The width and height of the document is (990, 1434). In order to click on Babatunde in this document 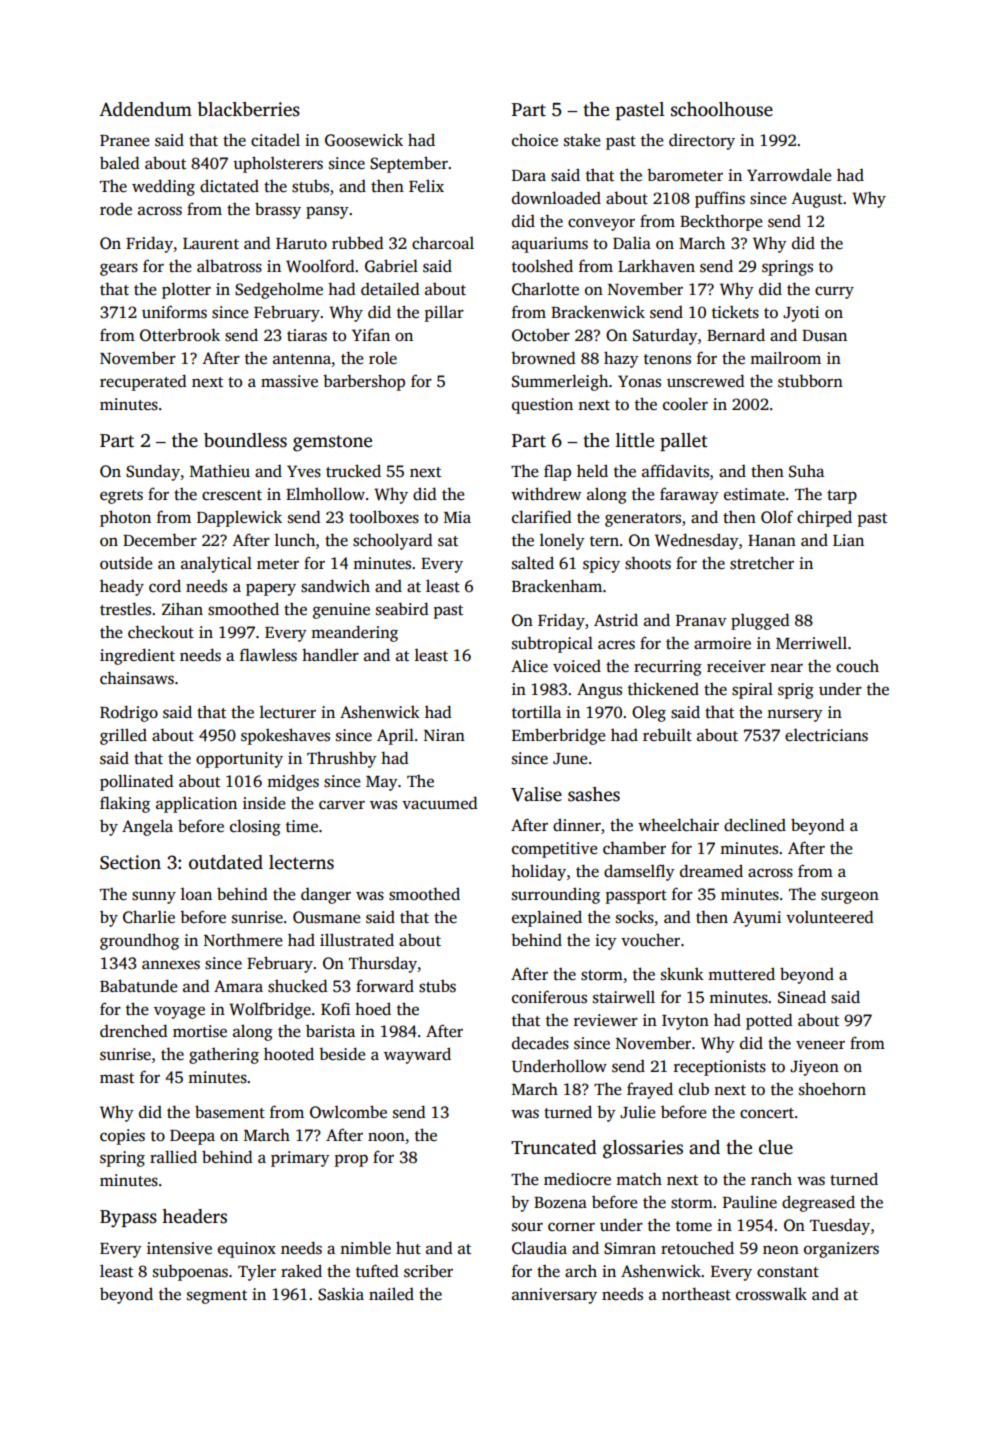, I will do `click(138, 985)`.
